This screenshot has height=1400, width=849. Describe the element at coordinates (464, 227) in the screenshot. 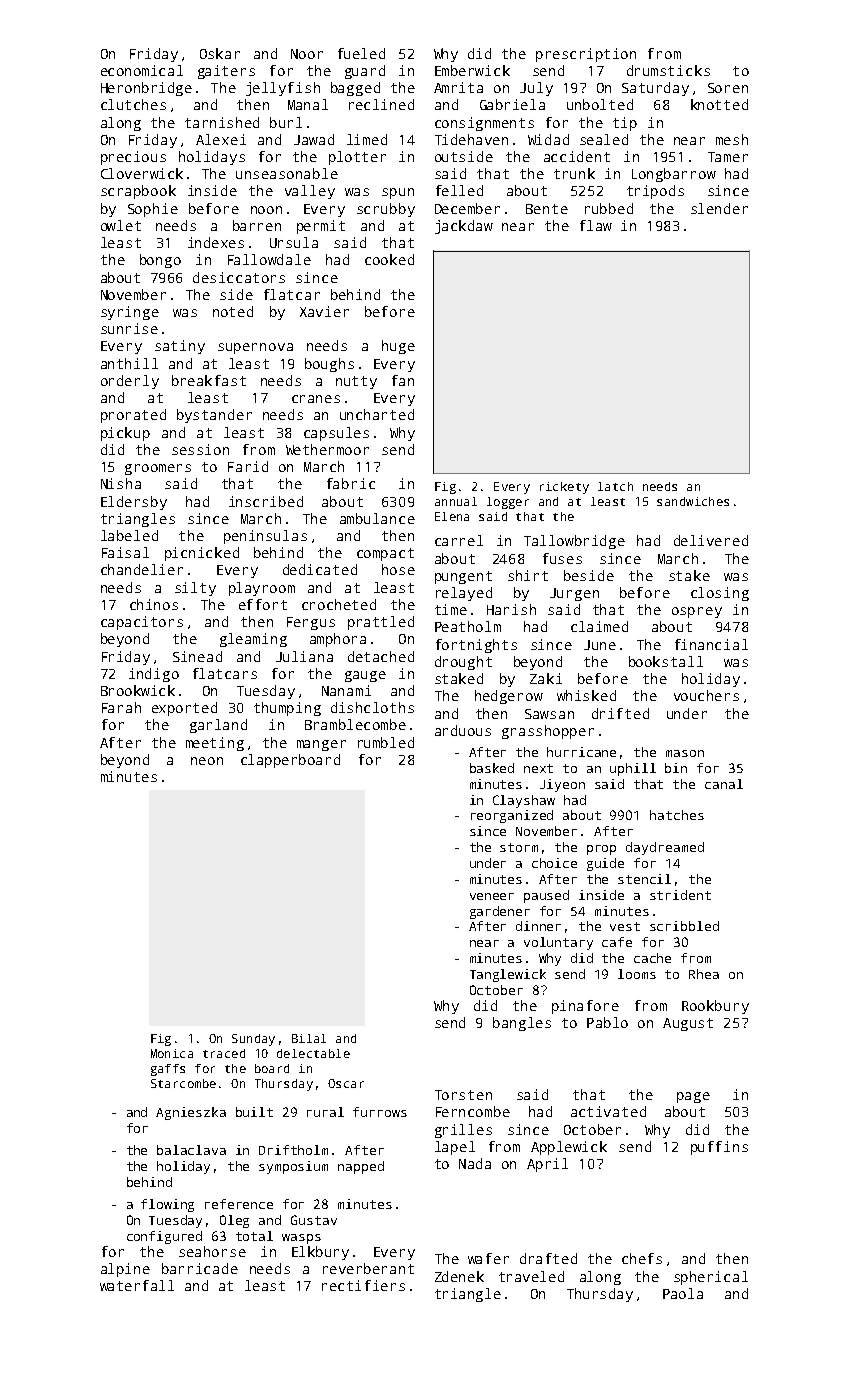

I see `jackdaw` at that location.
